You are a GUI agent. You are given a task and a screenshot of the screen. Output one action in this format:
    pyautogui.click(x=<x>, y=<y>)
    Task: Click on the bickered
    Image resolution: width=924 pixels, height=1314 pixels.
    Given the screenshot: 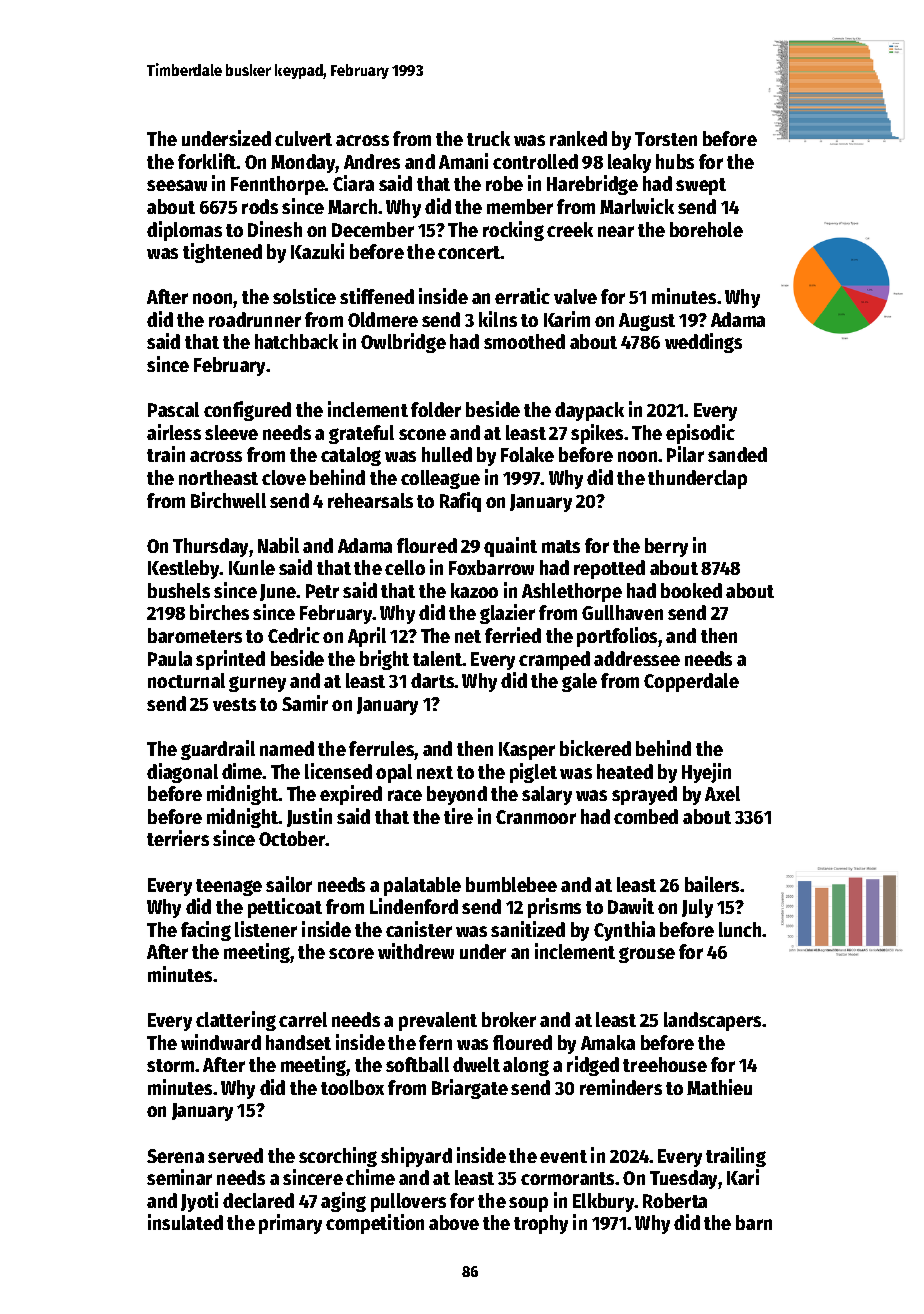 What is the action you would take?
    pyautogui.click(x=595, y=748)
